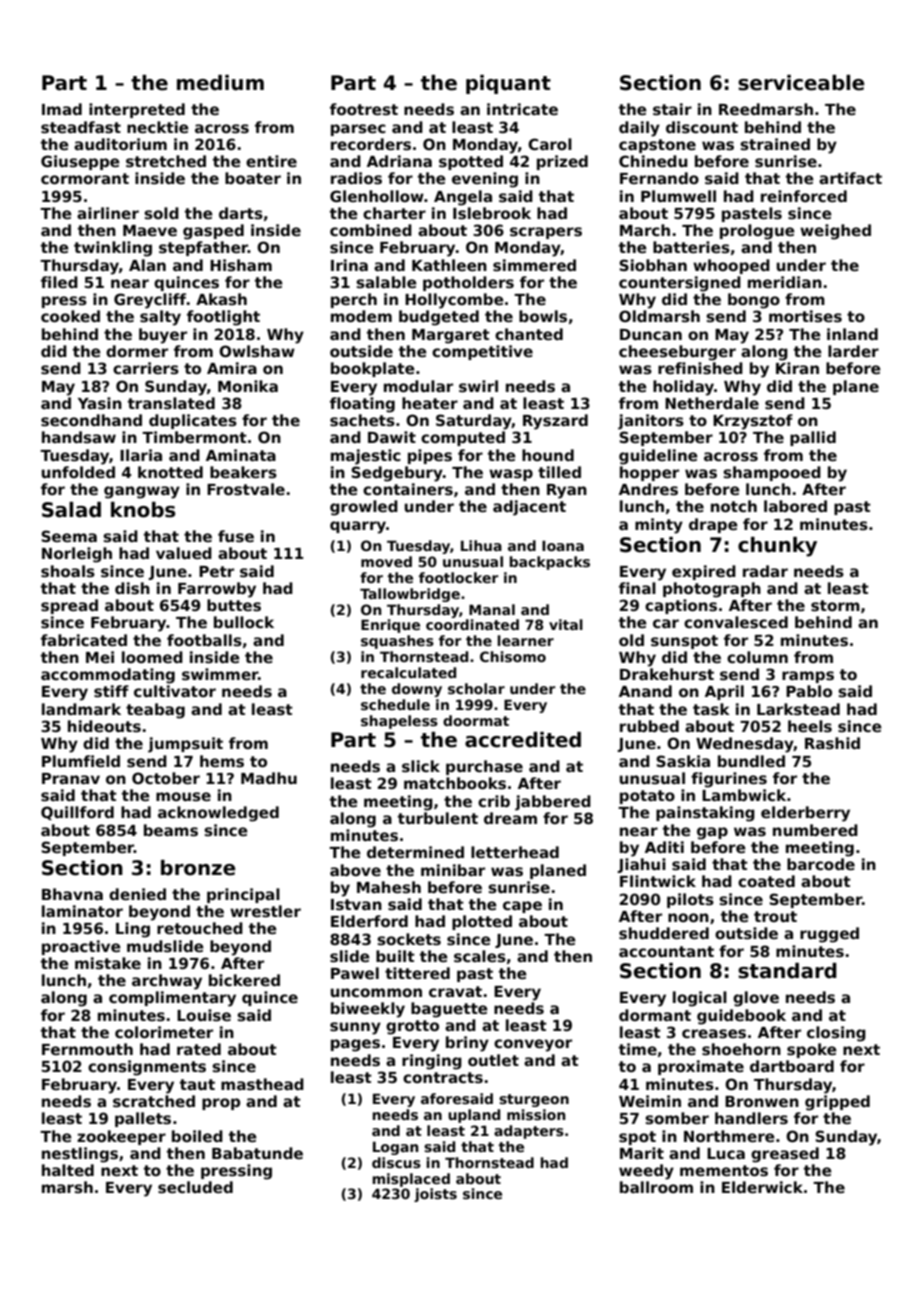  What do you see at coordinates (533, 1045) in the image?
I see `conveyor` at bounding box center [533, 1045].
